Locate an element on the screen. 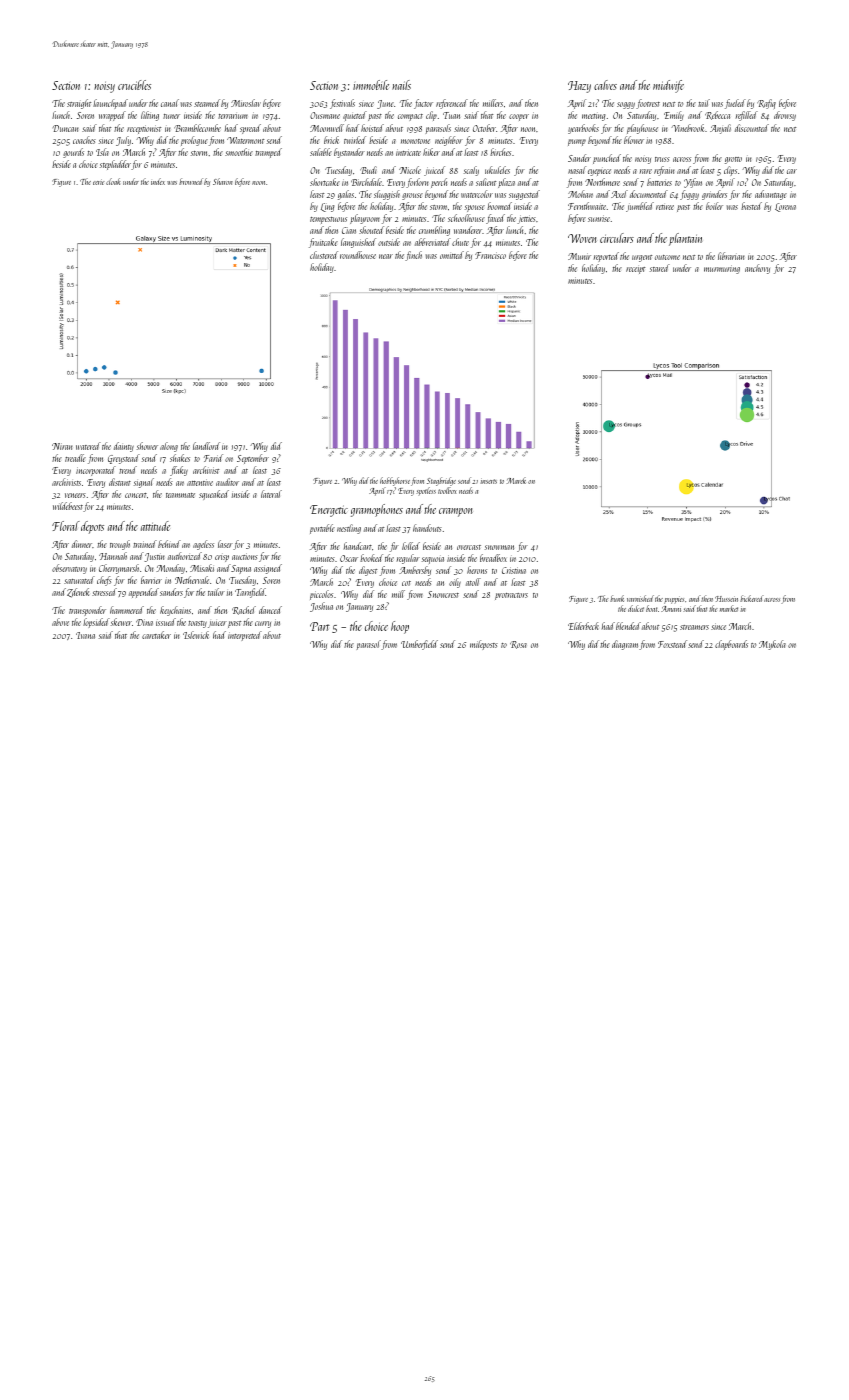  trend is located at coordinates (128, 470).
